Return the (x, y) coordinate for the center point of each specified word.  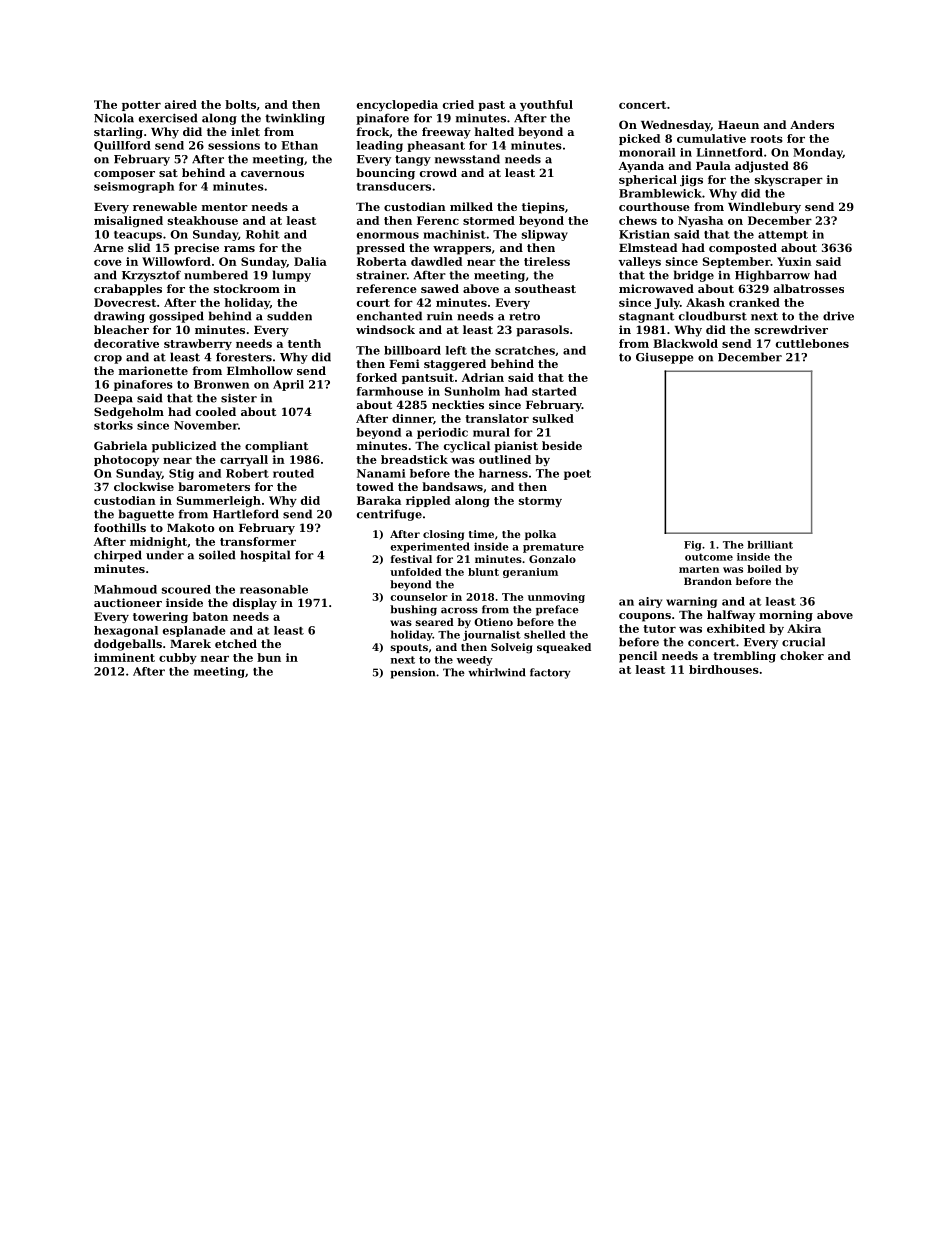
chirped (118, 556)
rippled (428, 501)
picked (640, 139)
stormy (540, 502)
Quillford (122, 146)
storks (113, 425)
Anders (812, 124)
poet (577, 475)
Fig (693, 546)
